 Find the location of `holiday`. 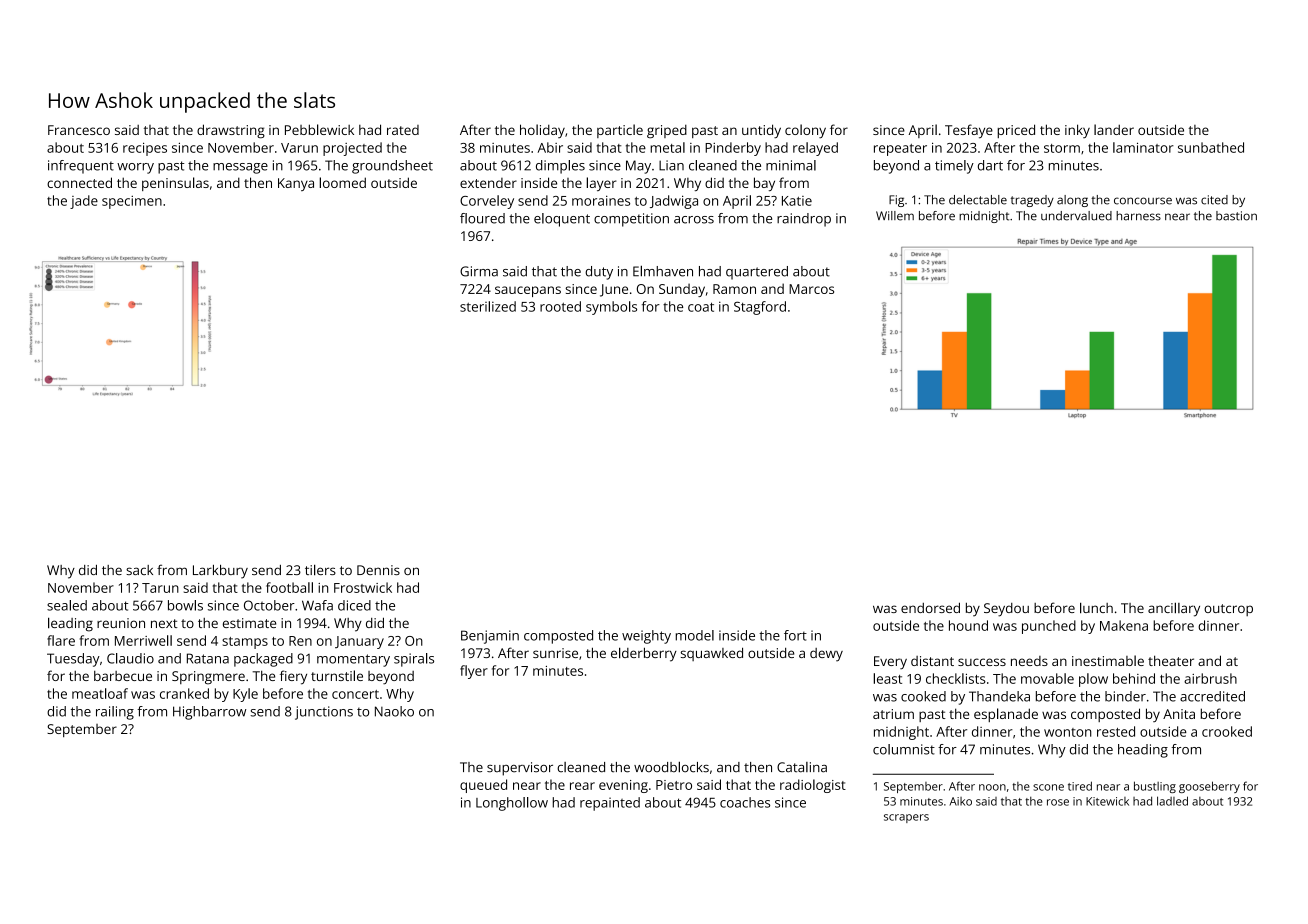

holiday is located at coordinates (542, 131).
